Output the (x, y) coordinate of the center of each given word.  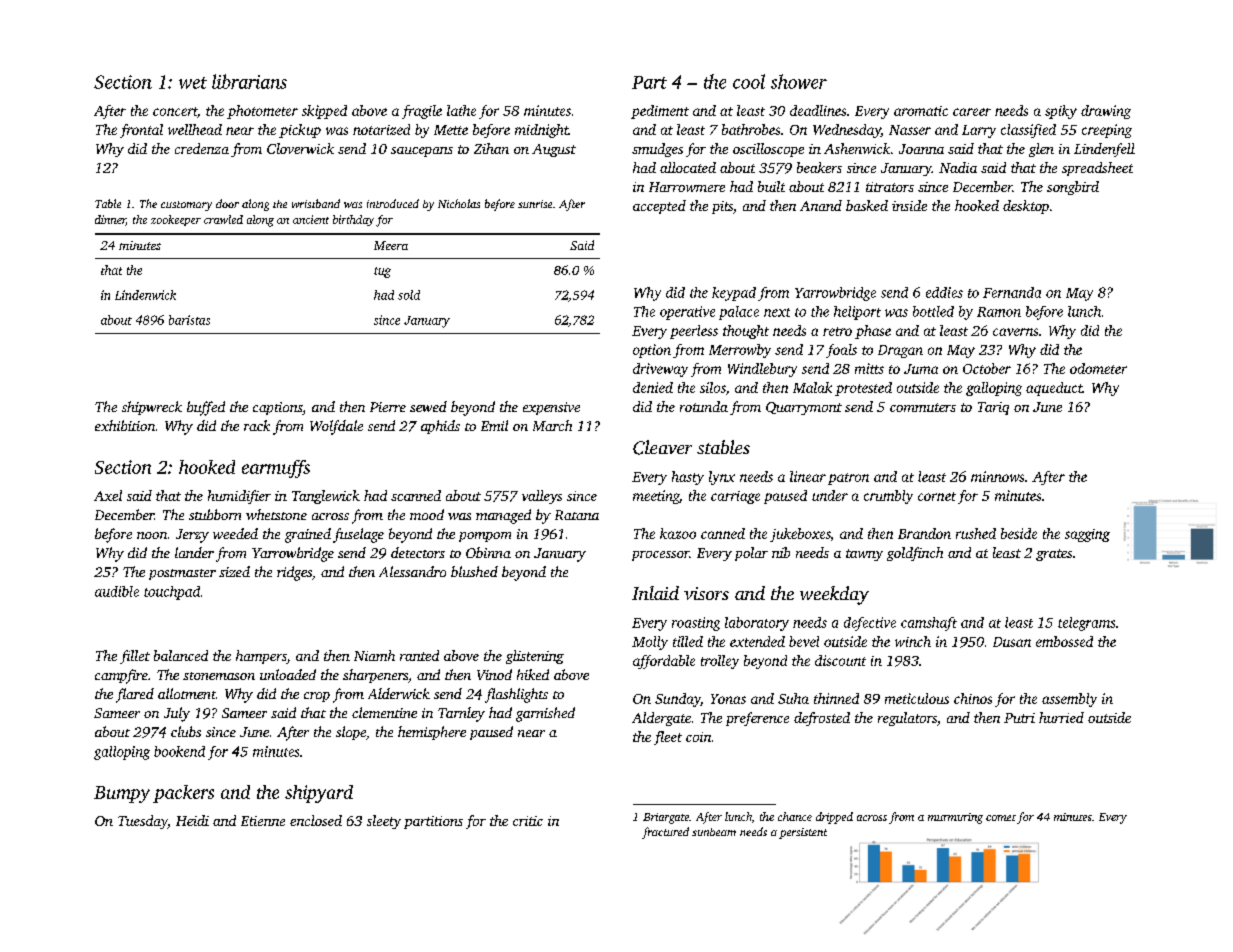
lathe (461, 110)
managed (503, 516)
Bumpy (122, 794)
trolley (720, 662)
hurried (1061, 717)
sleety (384, 822)
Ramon (999, 312)
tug (382, 272)
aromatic (921, 111)
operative (687, 313)
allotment (187, 693)
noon (152, 535)
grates (1054, 555)
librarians (249, 81)
